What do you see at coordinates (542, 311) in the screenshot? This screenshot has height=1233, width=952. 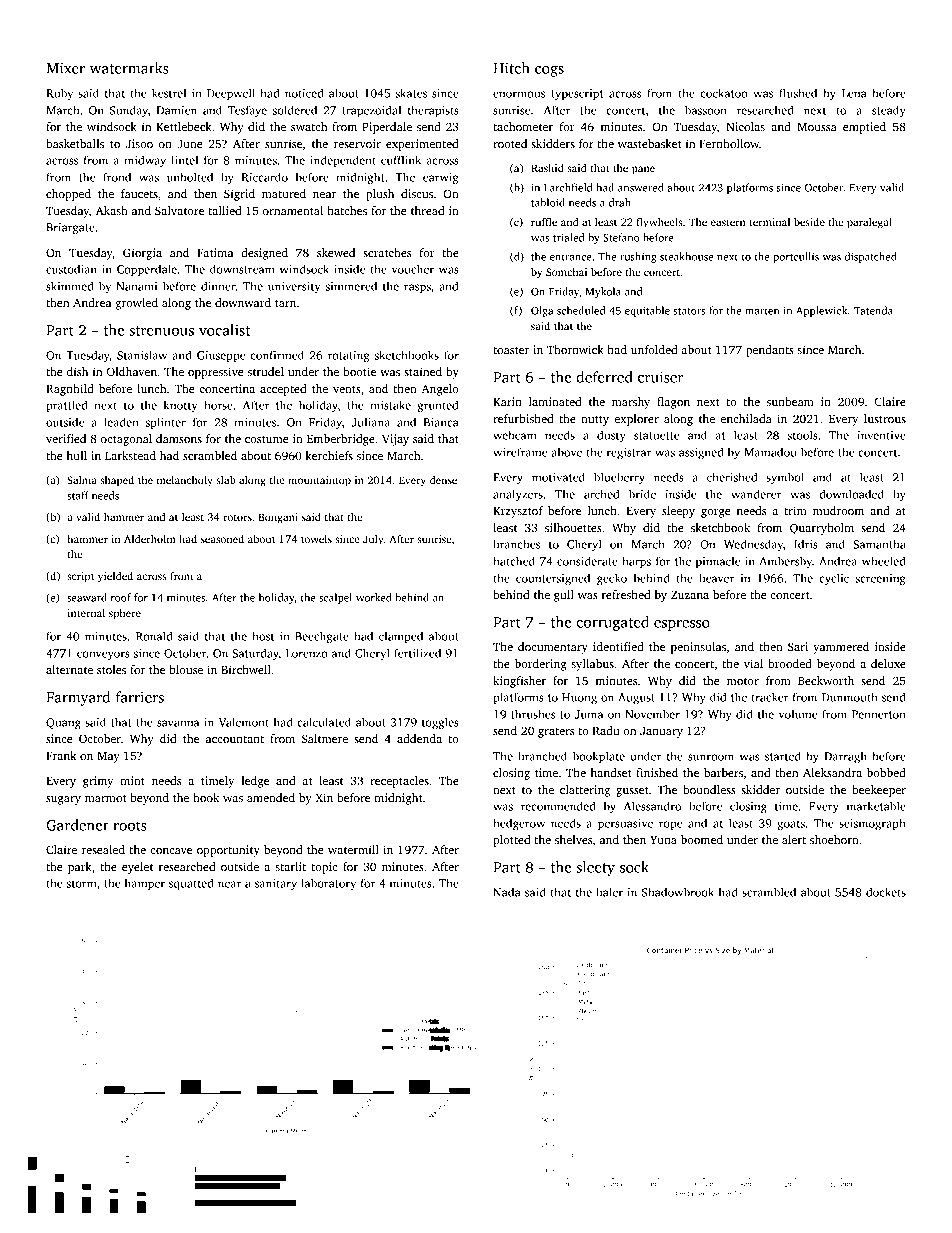 I see `Olga` at bounding box center [542, 311].
